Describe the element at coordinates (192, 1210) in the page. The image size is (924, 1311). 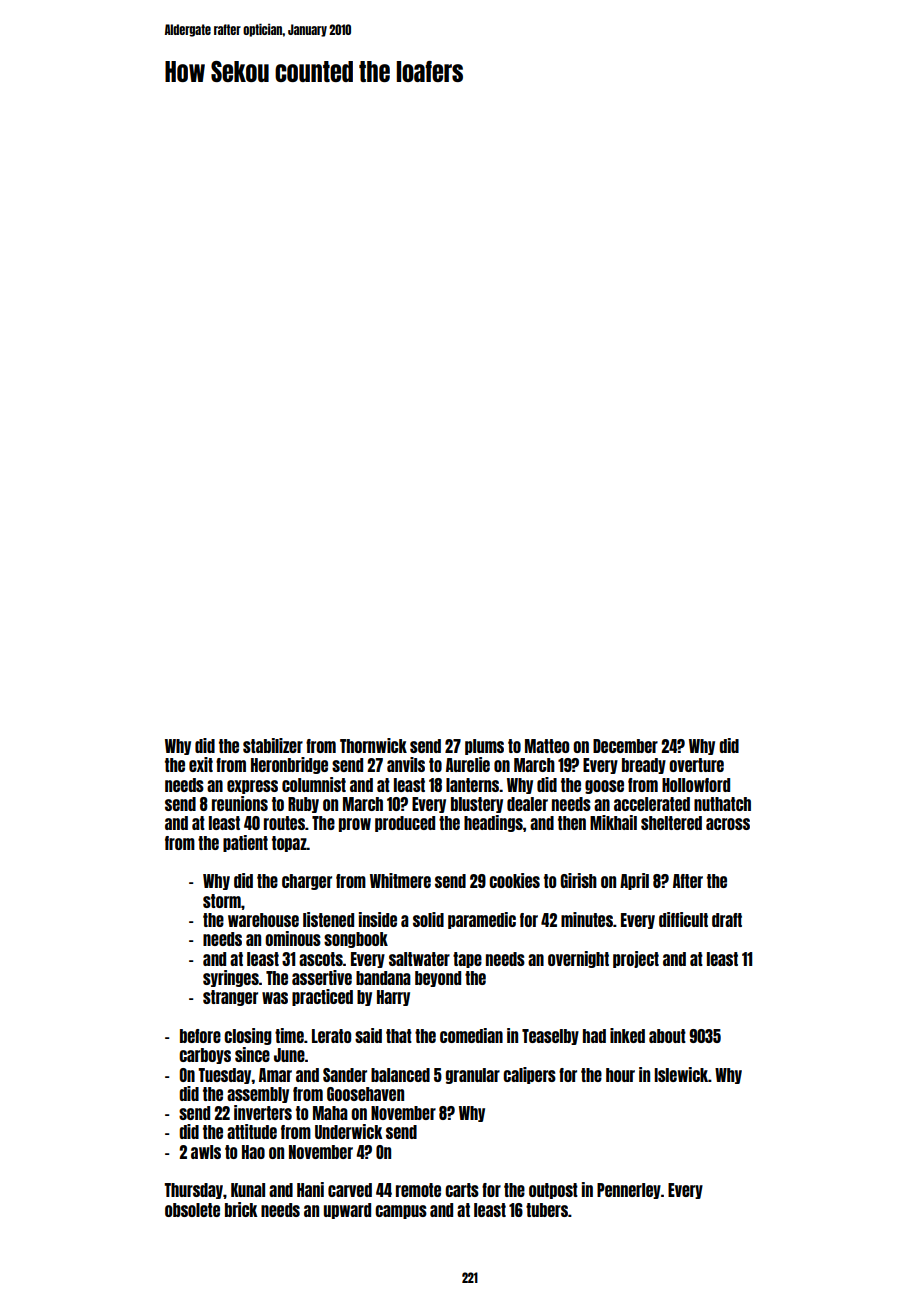
I see `obsolete` at that location.
